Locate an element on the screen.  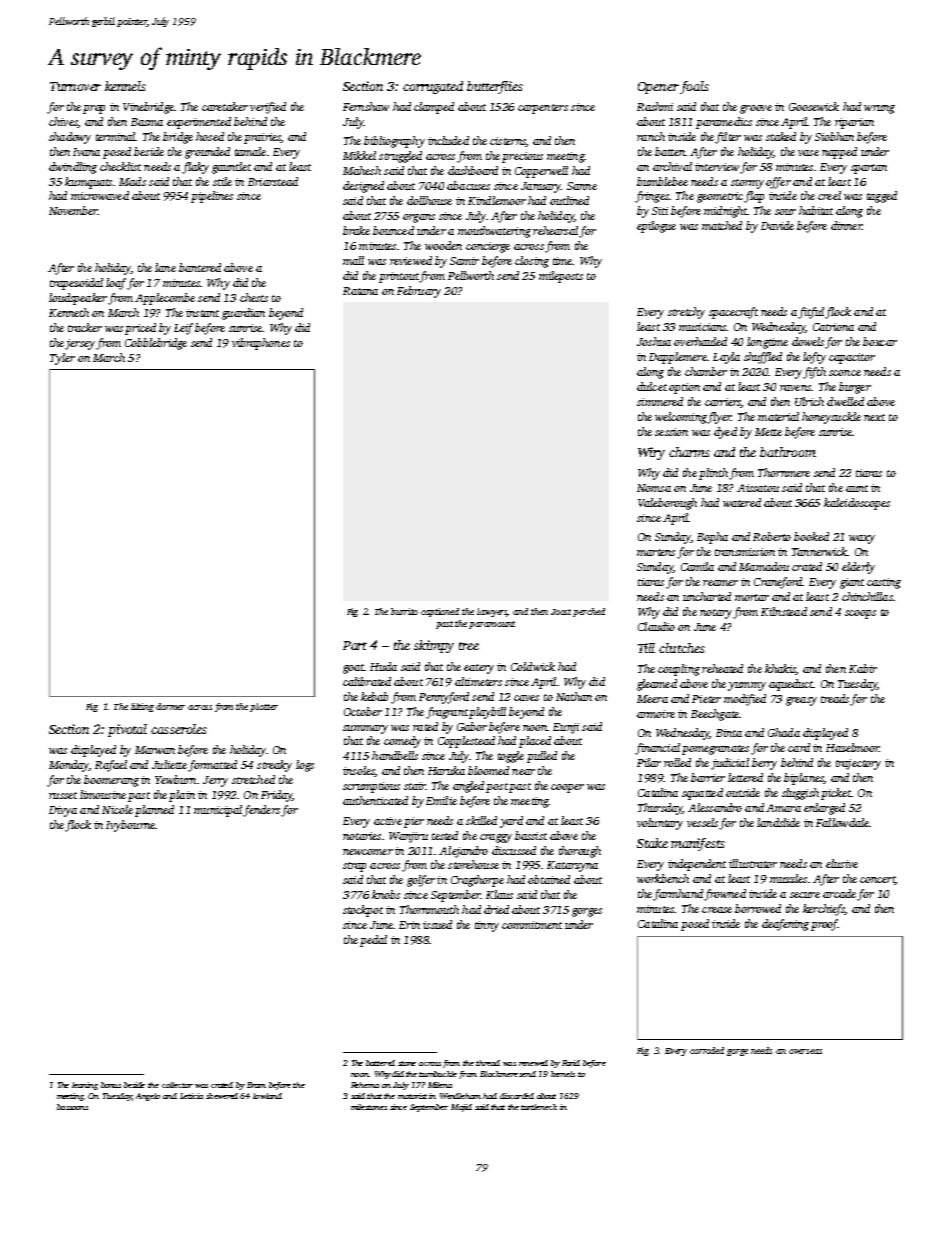
Leif is located at coordinates (183, 329).
